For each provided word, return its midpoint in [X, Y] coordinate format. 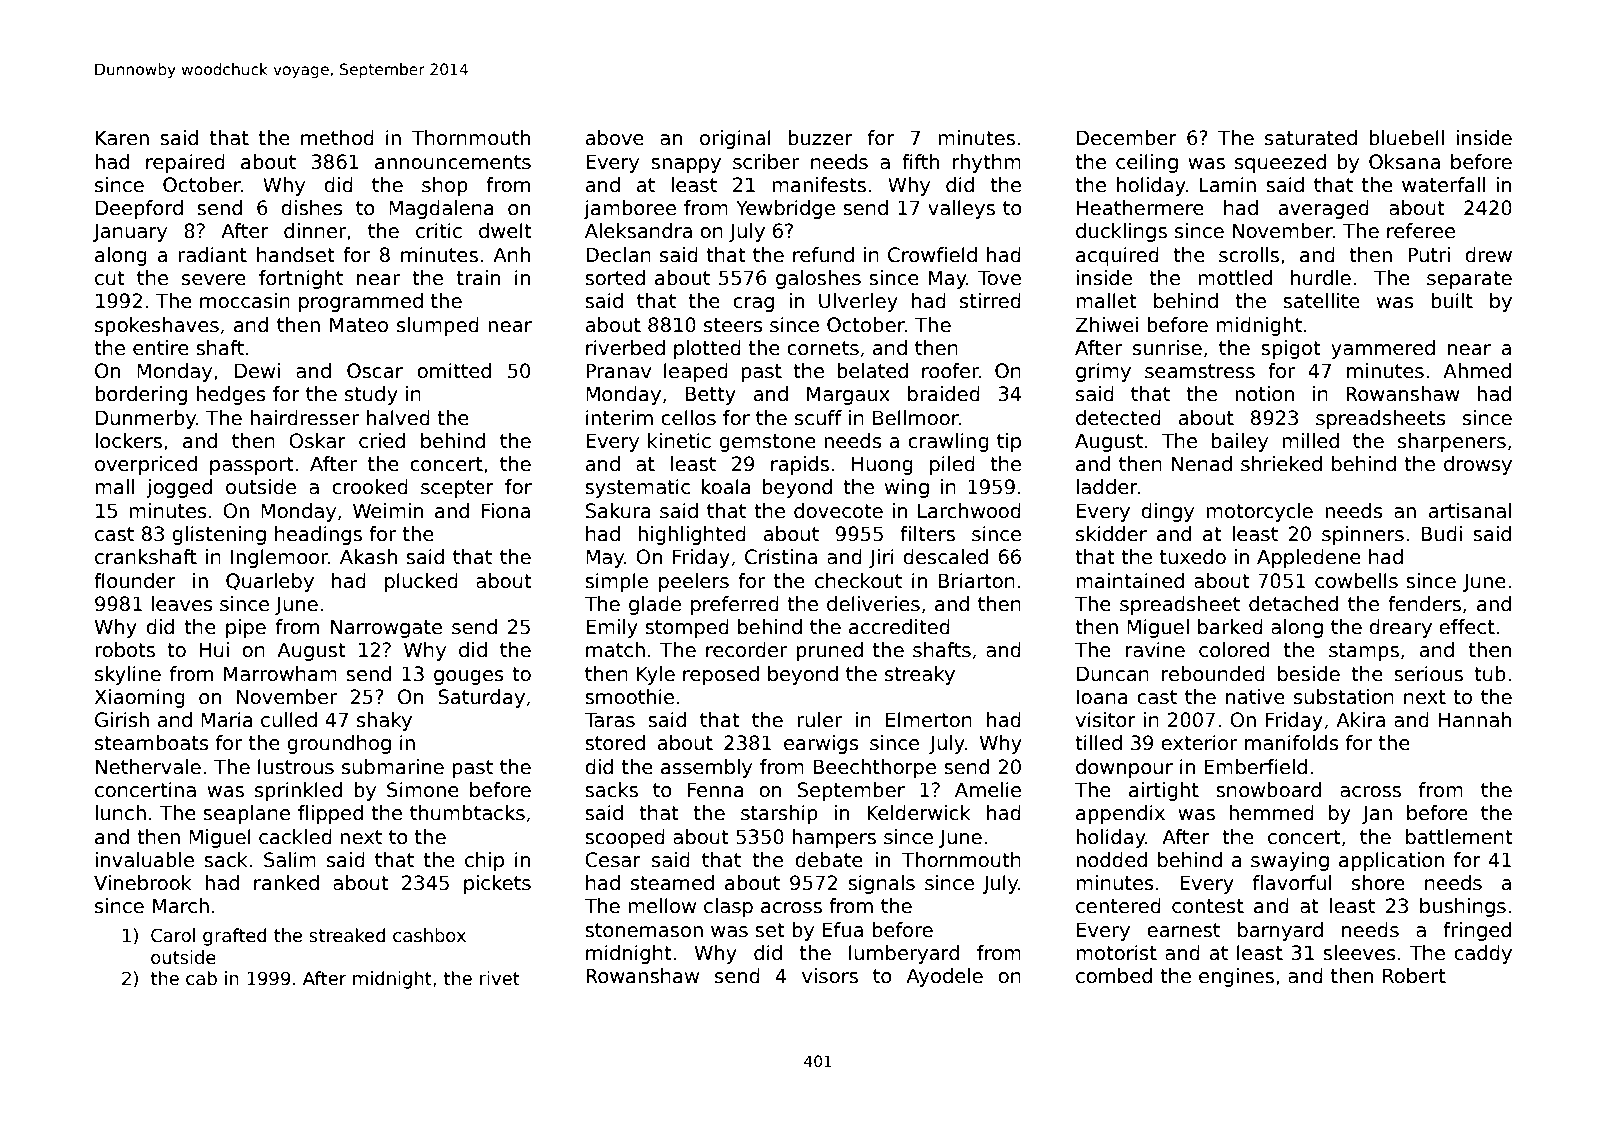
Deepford [139, 209]
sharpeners [1452, 442]
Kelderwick [918, 813]
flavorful [1292, 883]
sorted [615, 278]
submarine [393, 767]
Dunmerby [146, 419]
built [1452, 301]
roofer [950, 371]
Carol [173, 935]
